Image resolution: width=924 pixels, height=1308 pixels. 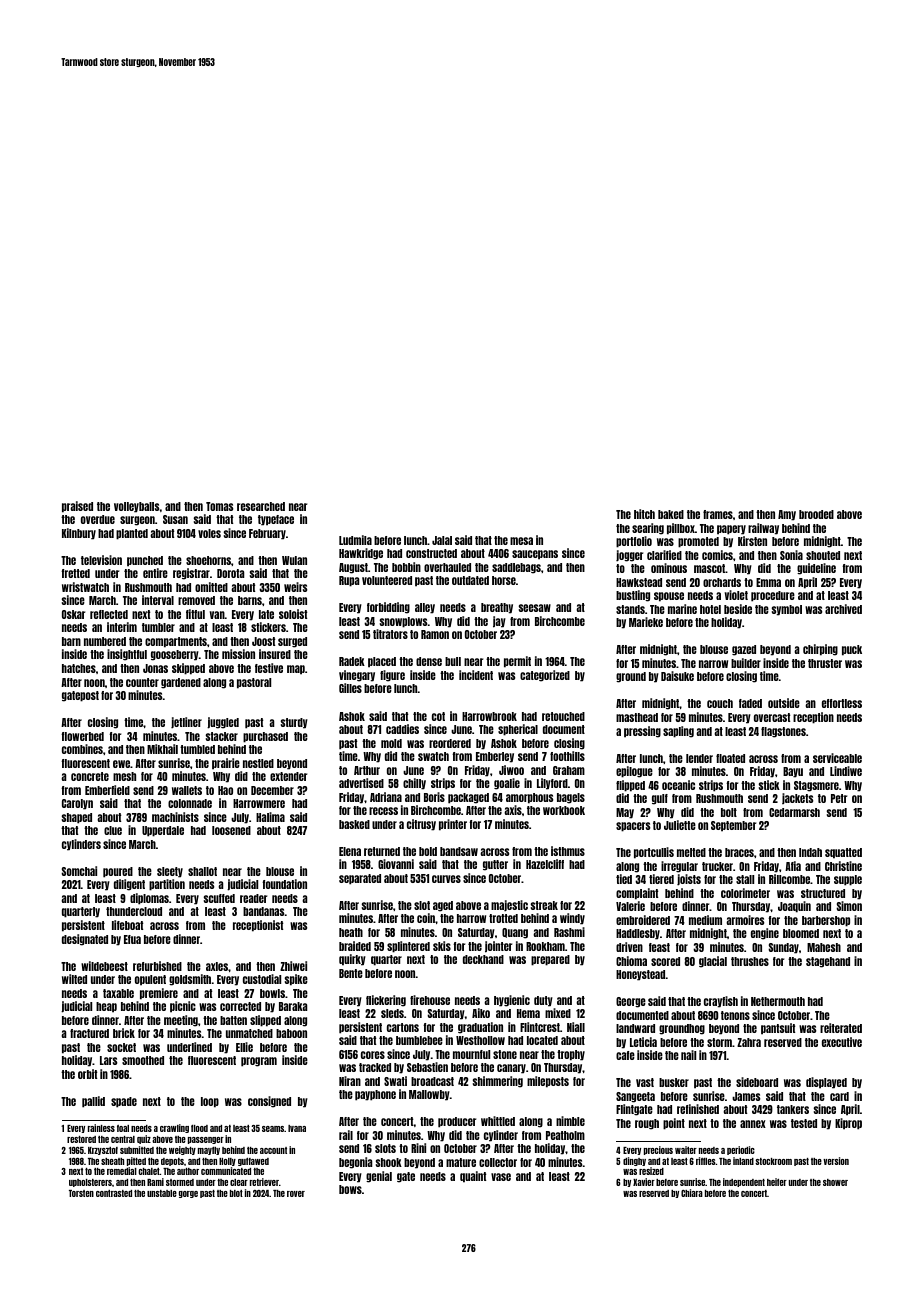 I want to click on Somchai, so click(x=79, y=871).
